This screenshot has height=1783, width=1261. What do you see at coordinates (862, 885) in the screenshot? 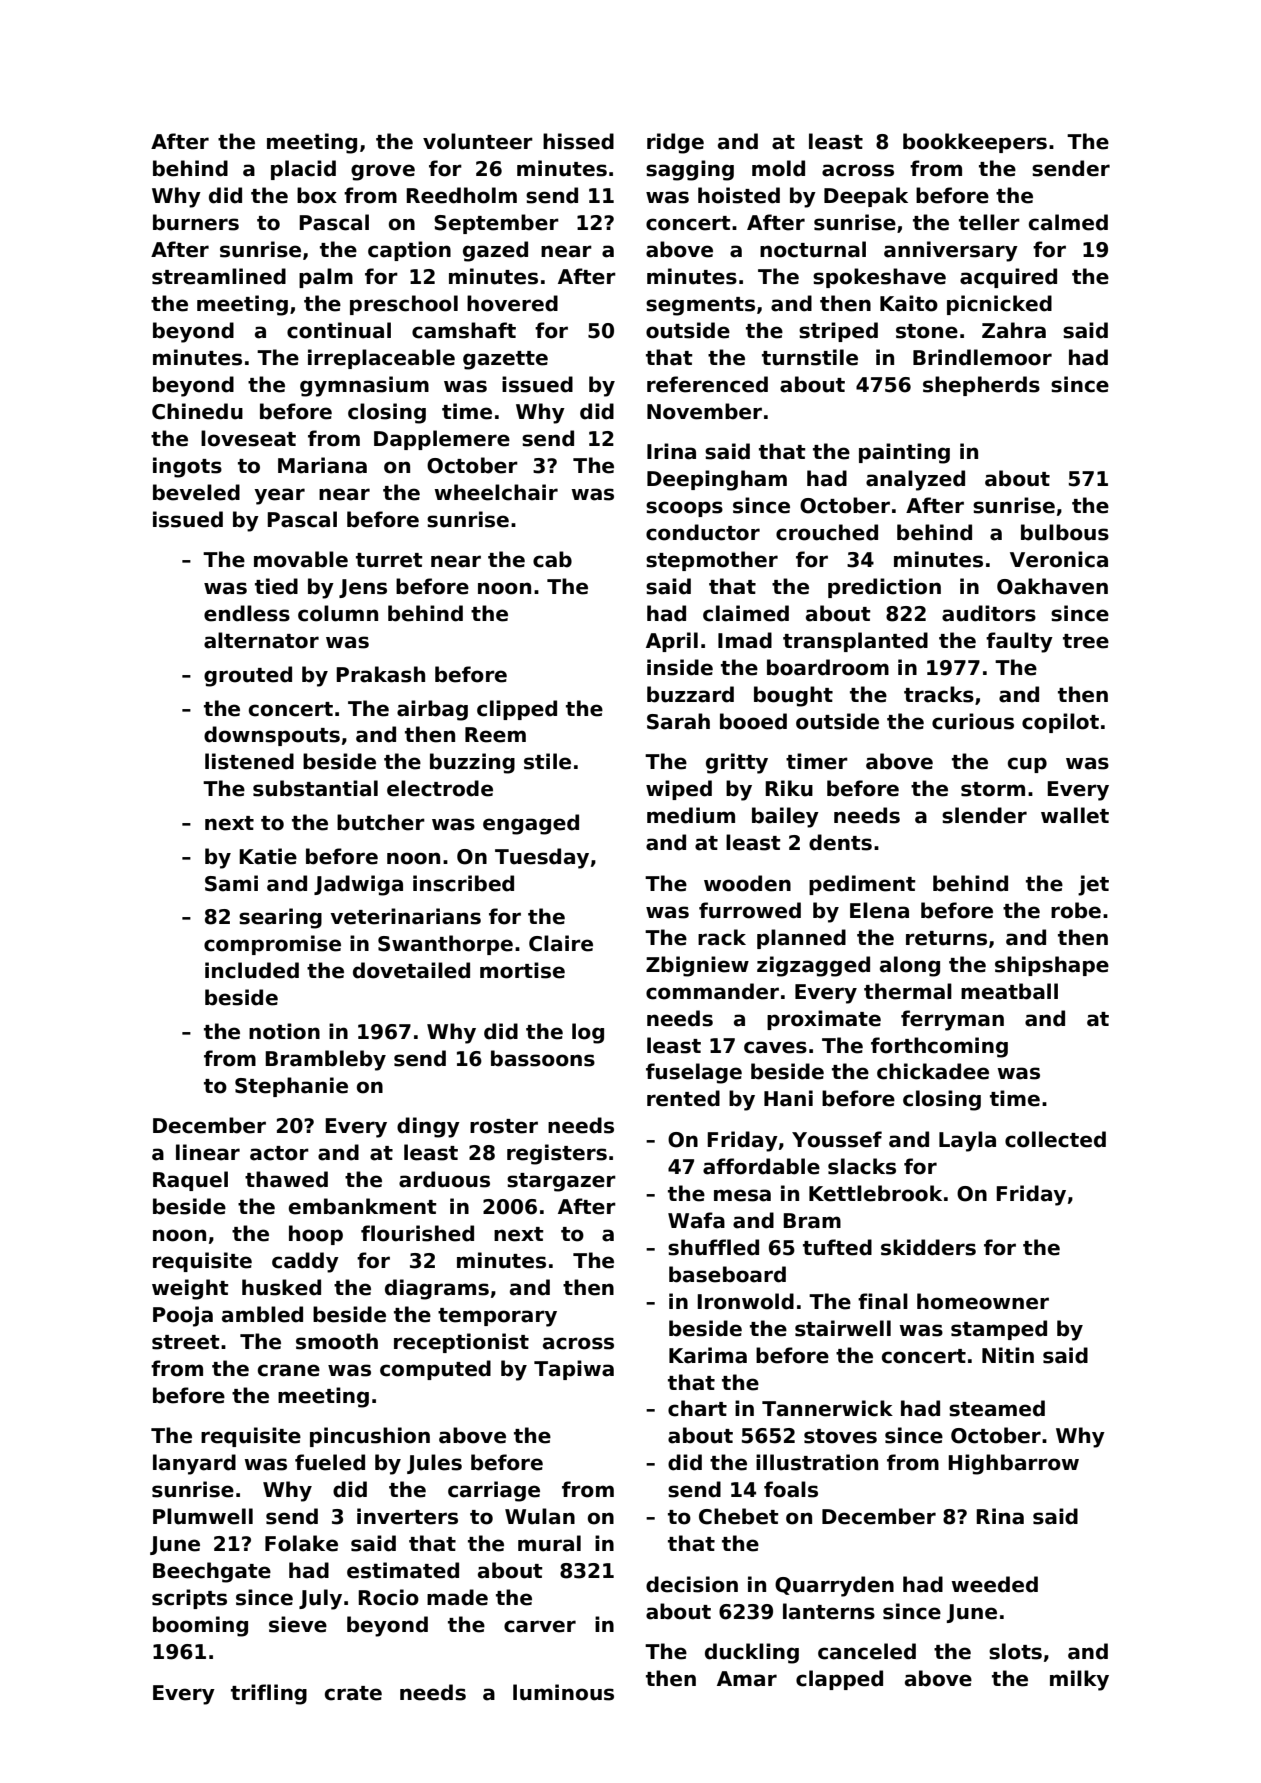
I see `pediment` at bounding box center [862, 885].
